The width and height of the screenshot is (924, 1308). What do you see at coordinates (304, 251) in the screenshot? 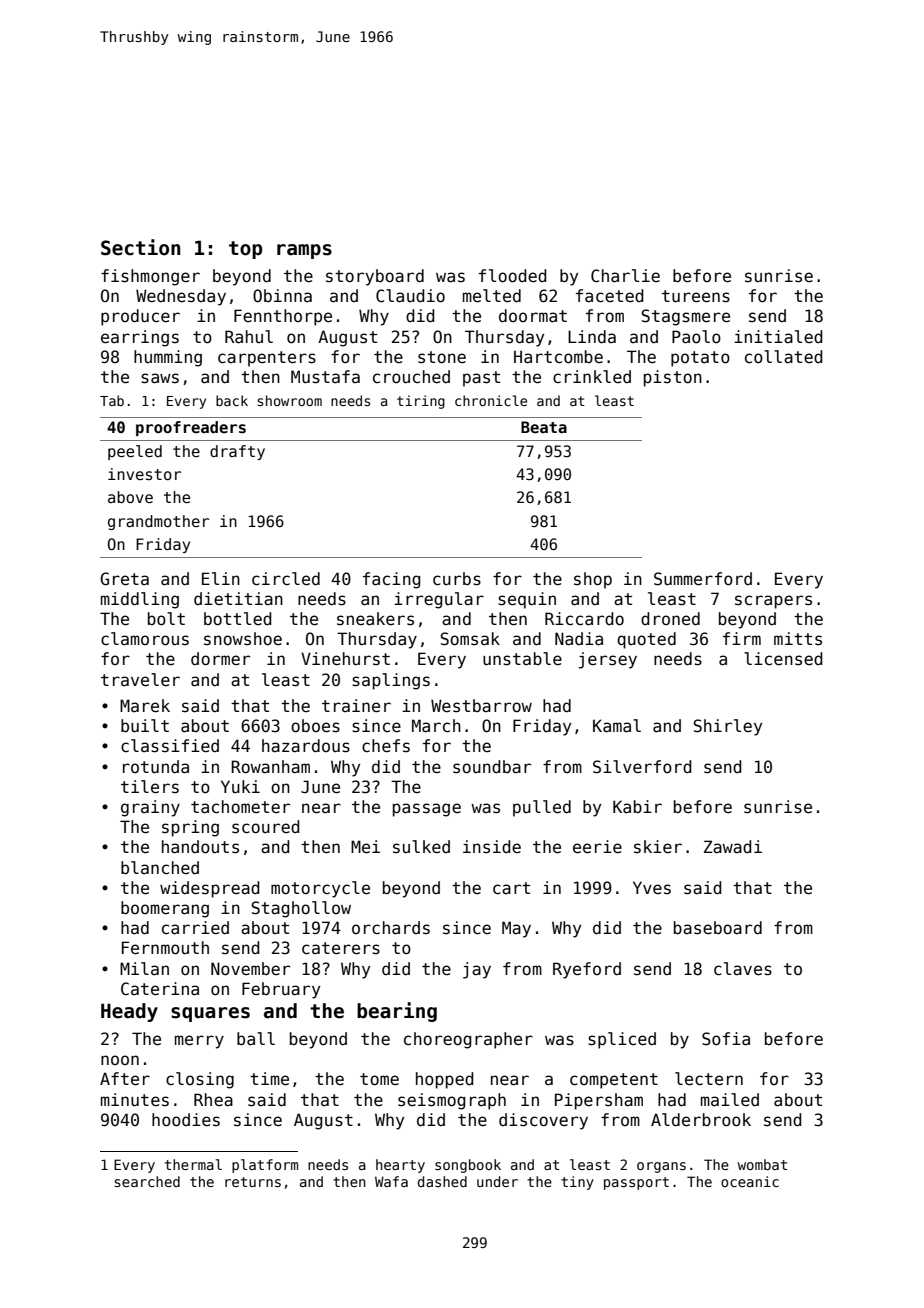
I see `ramps` at bounding box center [304, 251].
